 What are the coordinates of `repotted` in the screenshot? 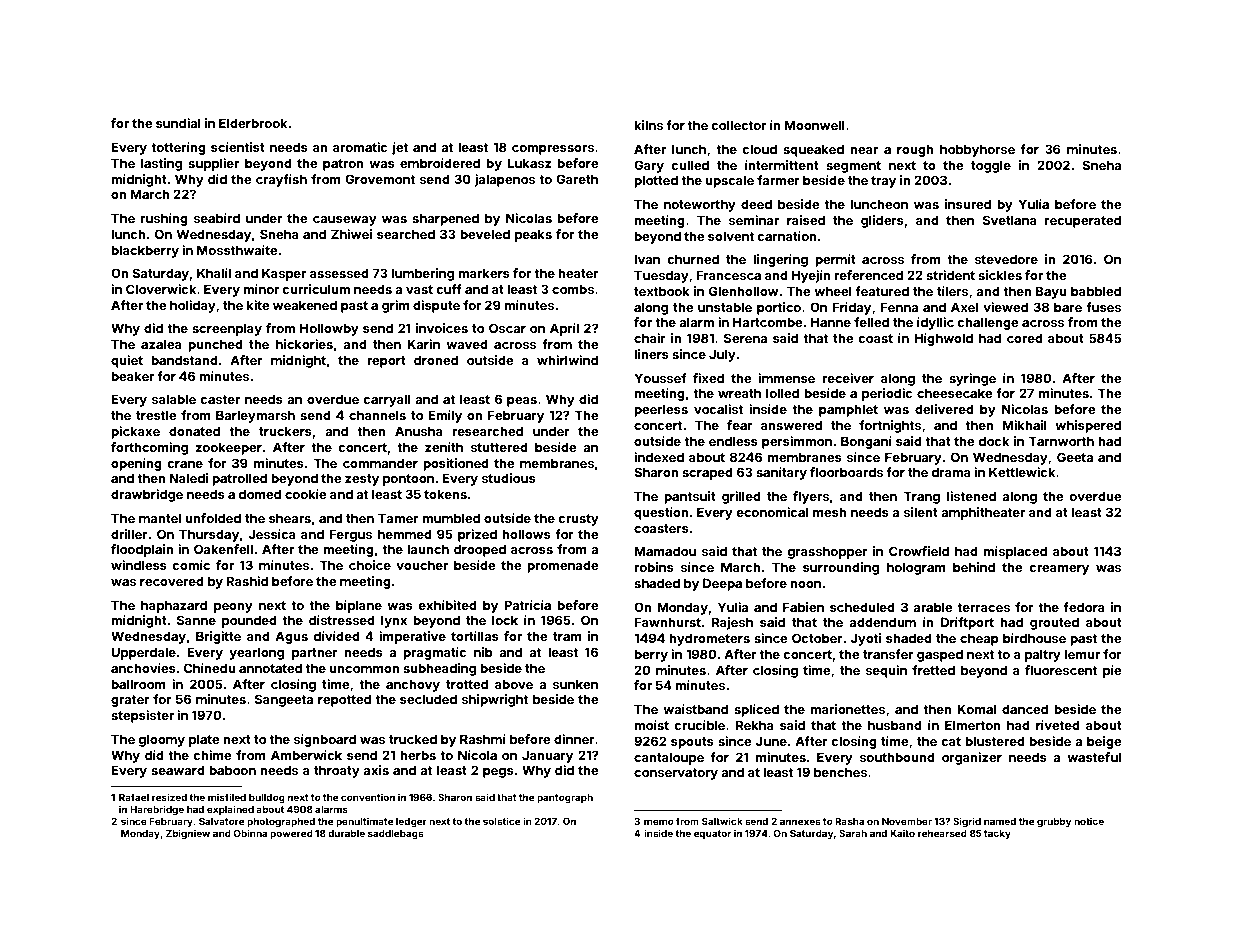 It's located at (344, 700).
